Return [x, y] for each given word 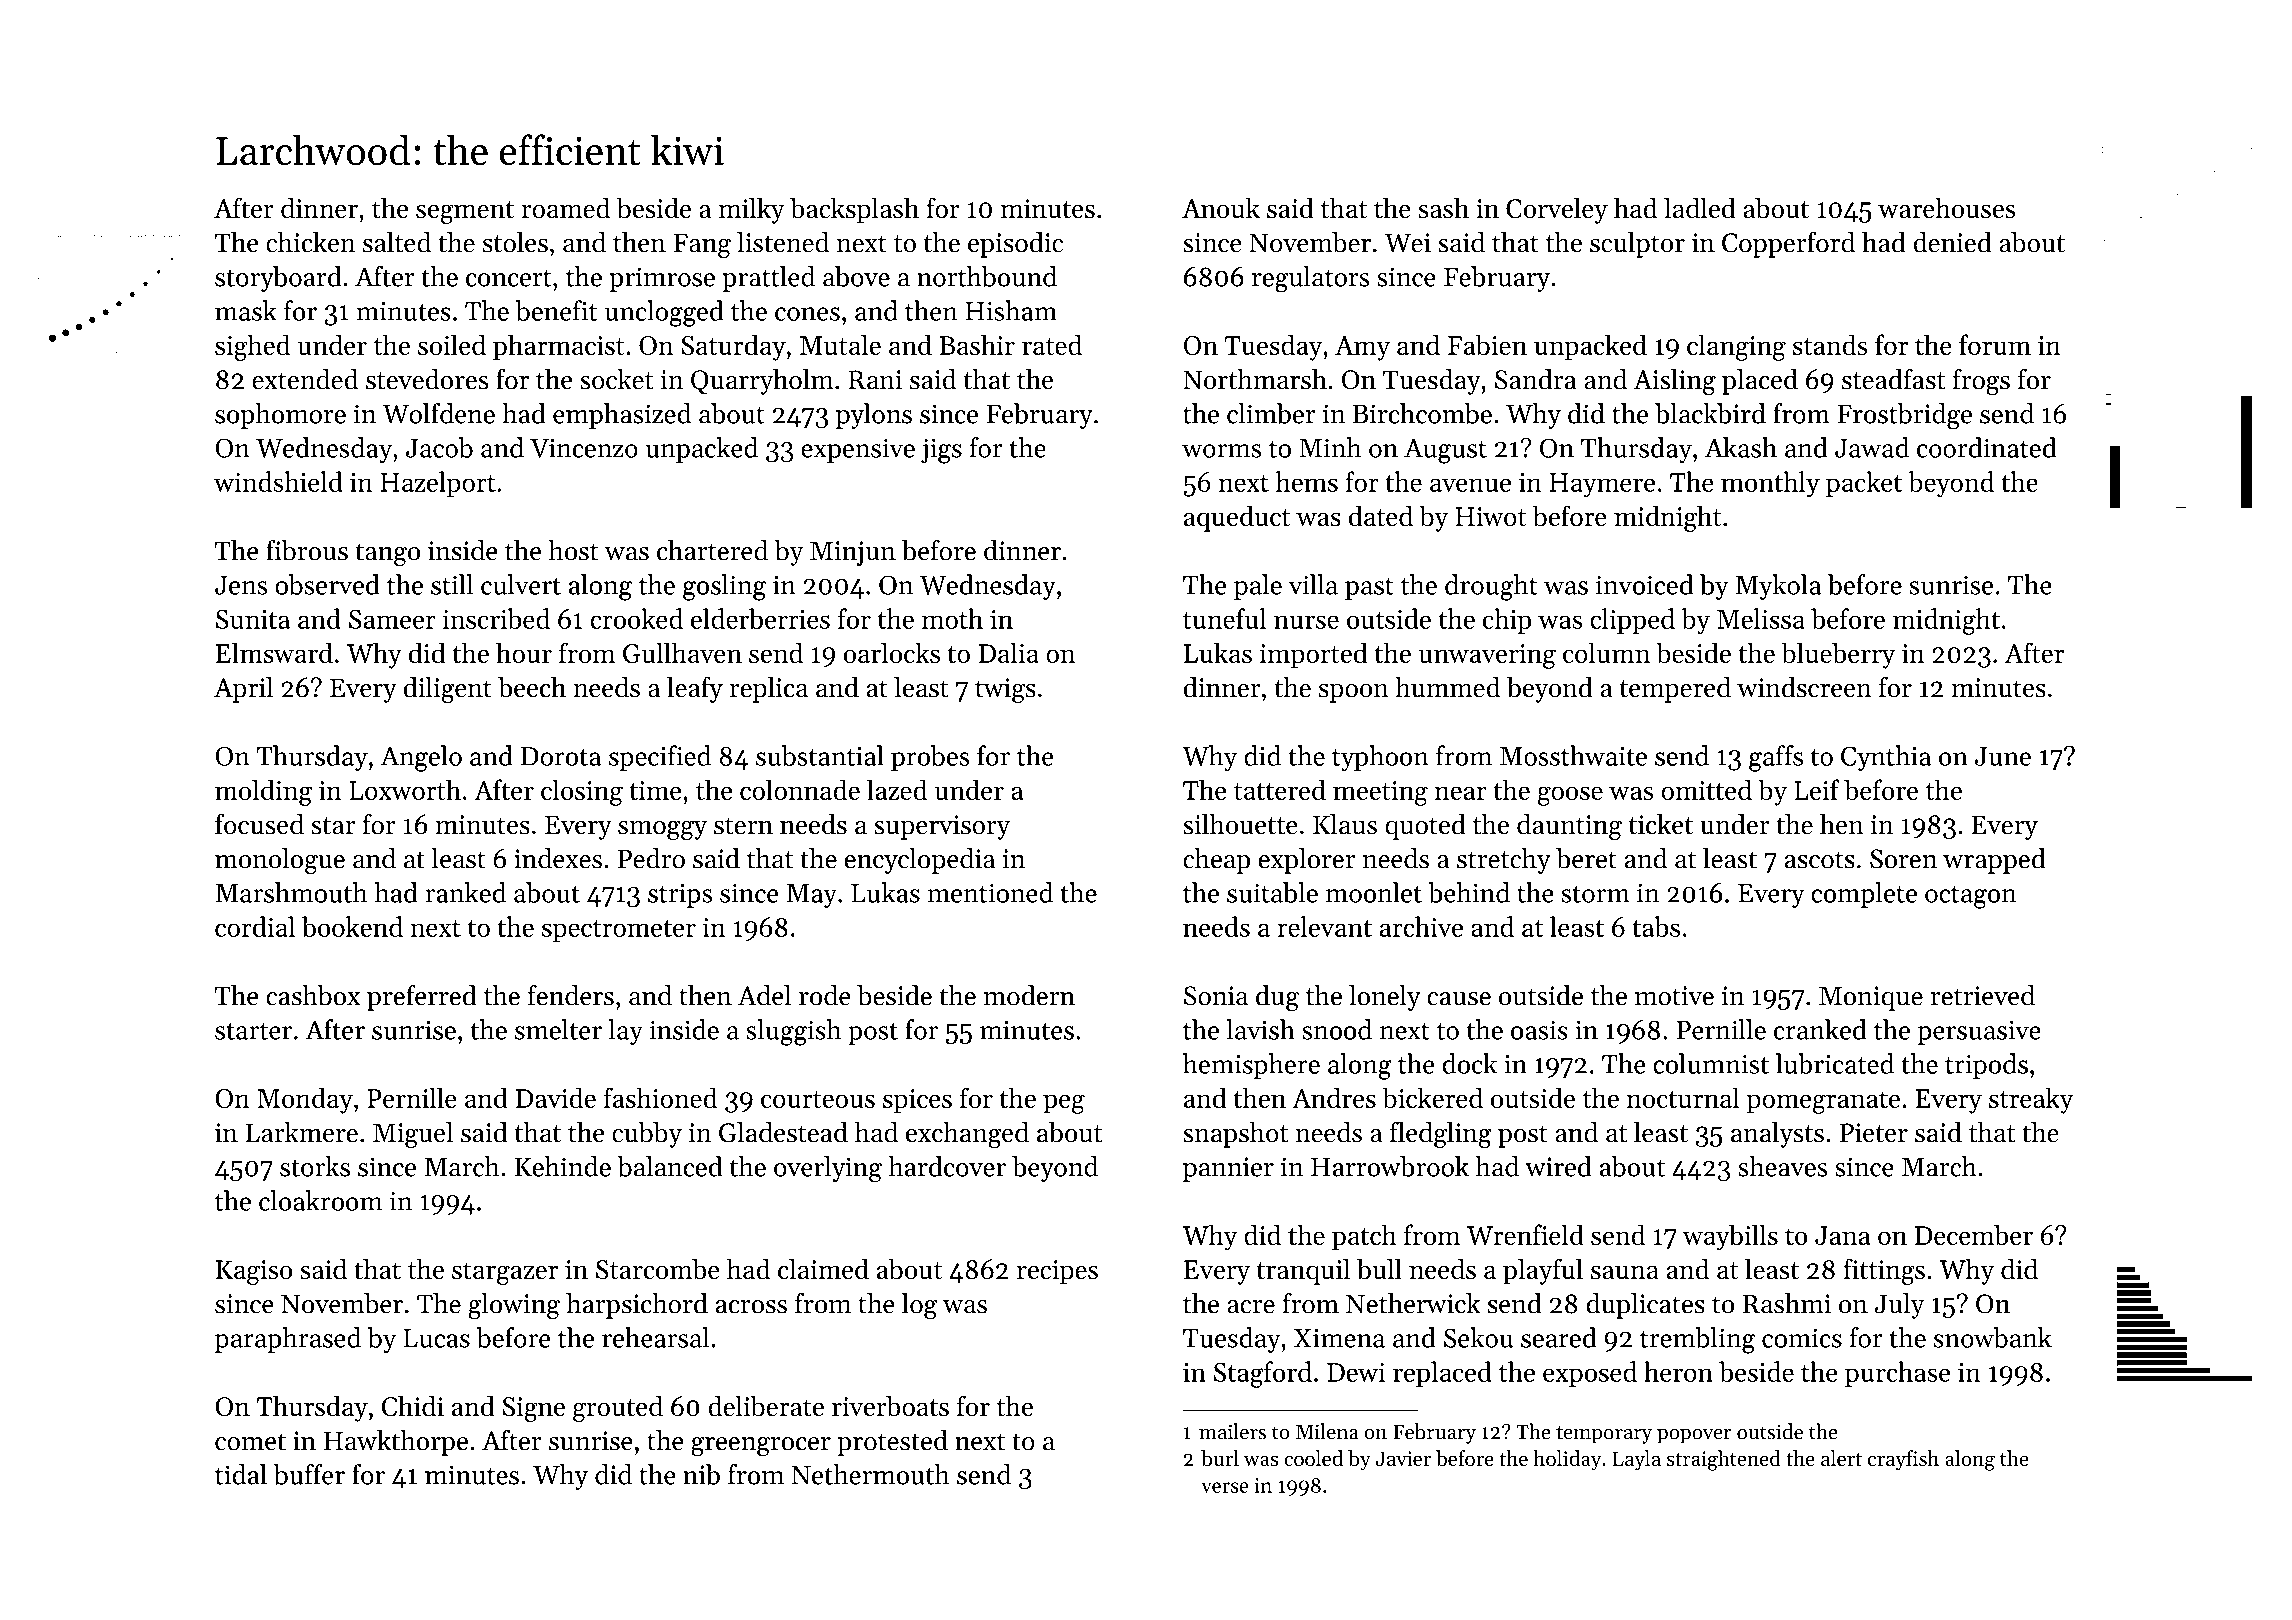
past [1369, 589]
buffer [309, 1474]
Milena [1327, 1431]
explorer [1307, 861]
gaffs [1776, 758]
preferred [422, 998]
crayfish [1903, 1460]
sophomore [280, 416]
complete [1864, 895]
